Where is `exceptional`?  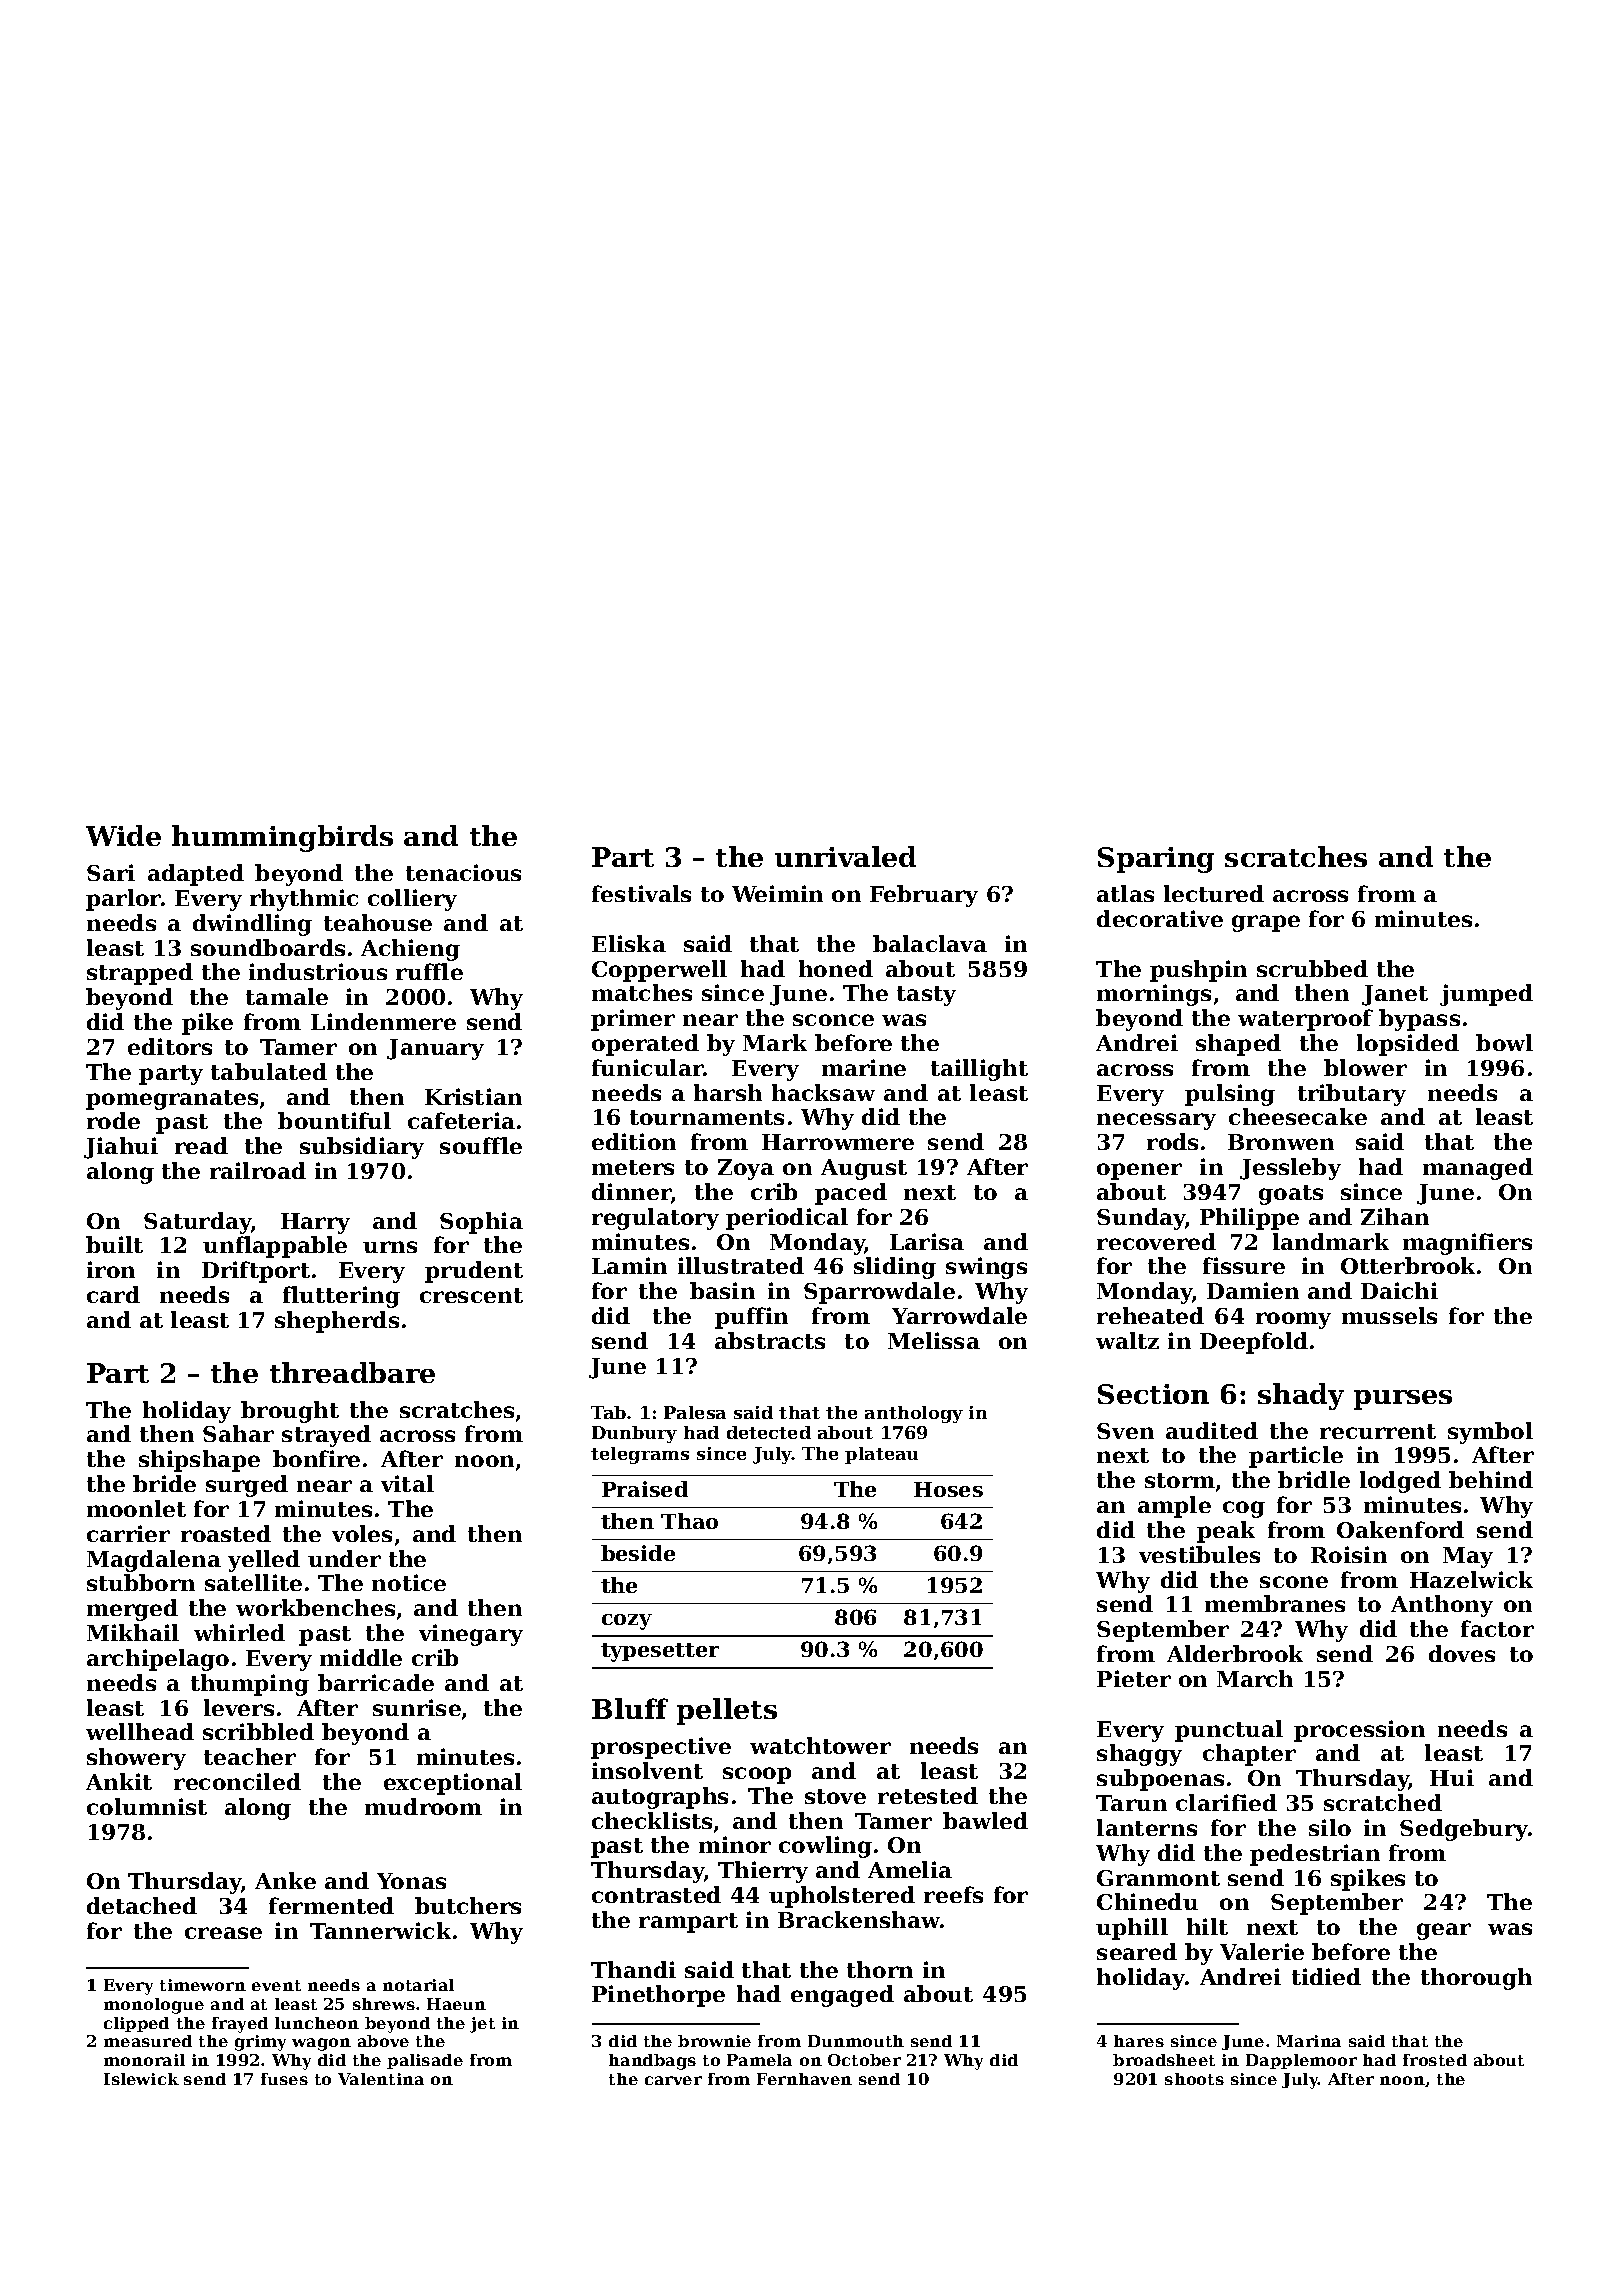
exceptional is located at coordinates (453, 1784).
